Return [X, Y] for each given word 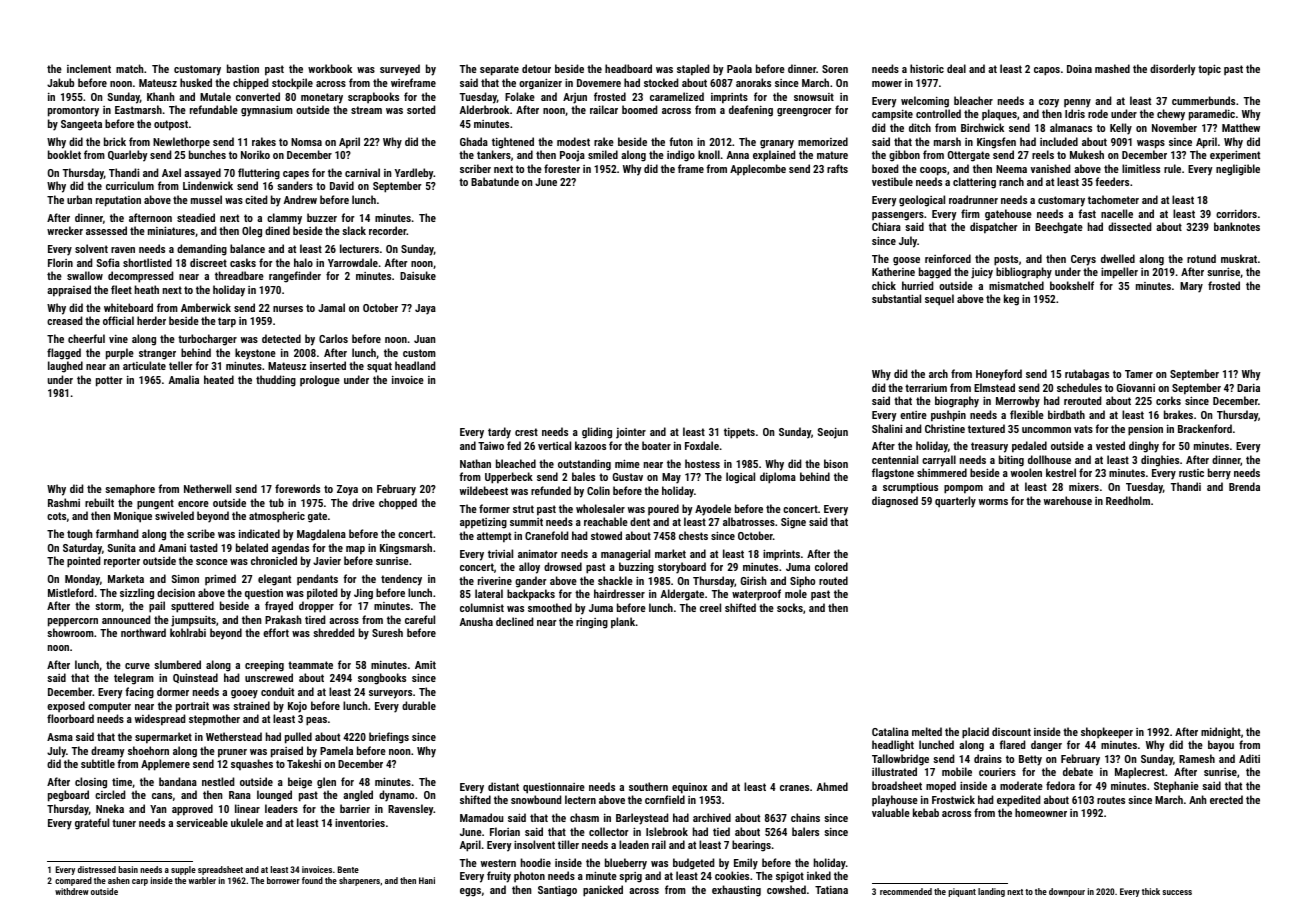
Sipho [802, 582]
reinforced [948, 258]
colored [831, 566]
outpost [171, 125]
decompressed [140, 277]
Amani [172, 548]
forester [562, 168]
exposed [66, 706]
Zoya [347, 490]
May [671, 478]
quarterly [955, 502]
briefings [389, 738]
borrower [283, 880]
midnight [1221, 733]
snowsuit [814, 97]
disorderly [1173, 70]
